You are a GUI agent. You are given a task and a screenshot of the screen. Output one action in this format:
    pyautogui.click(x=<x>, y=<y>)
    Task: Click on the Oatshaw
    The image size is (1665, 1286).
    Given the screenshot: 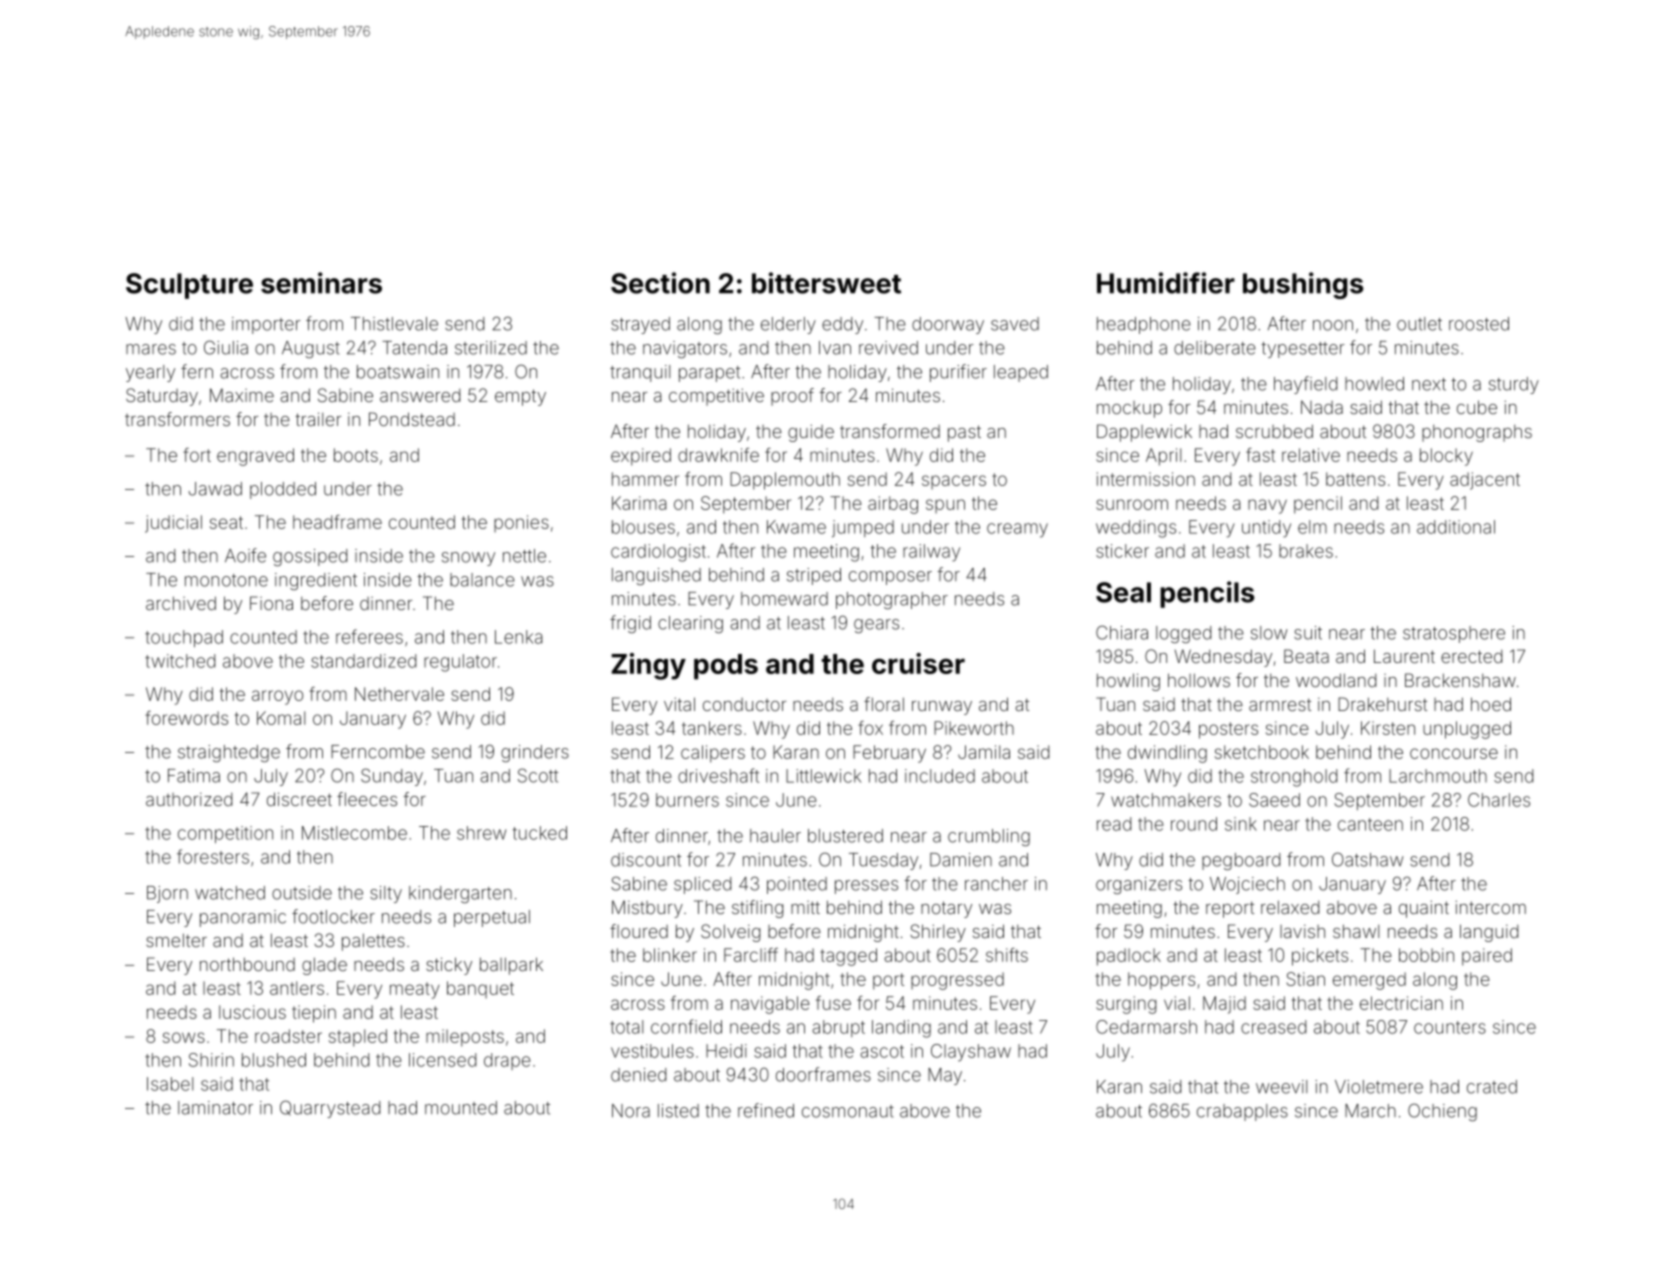 What is the action you would take?
    pyautogui.click(x=1368, y=859)
